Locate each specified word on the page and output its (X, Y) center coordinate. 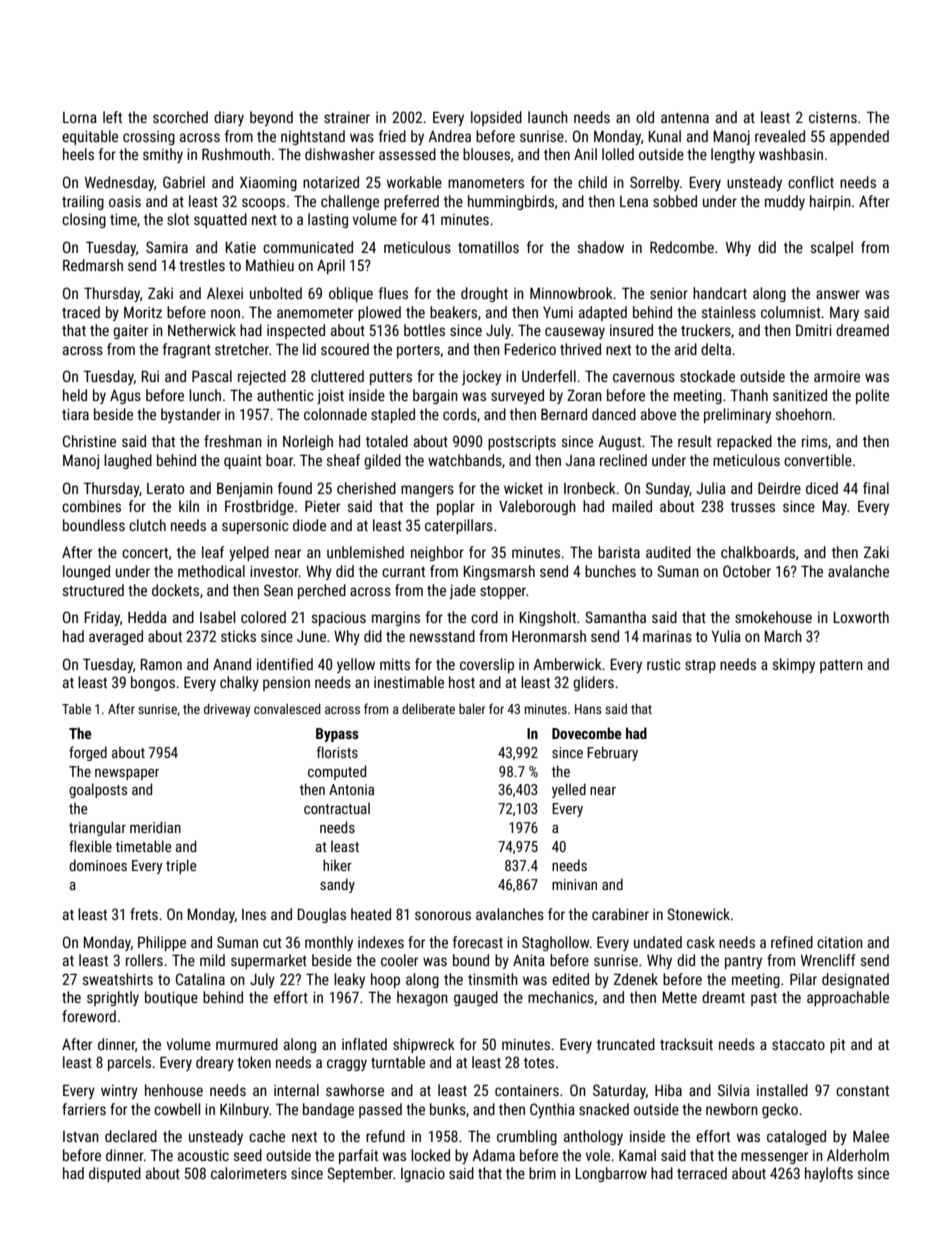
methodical (211, 571)
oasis (125, 201)
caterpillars (459, 526)
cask (701, 942)
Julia (711, 488)
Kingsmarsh (499, 572)
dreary (215, 1063)
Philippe (162, 943)
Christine (89, 441)
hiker (337, 865)
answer (838, 294)
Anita (529, 960)
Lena (634, 201)
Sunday (668, 489)
